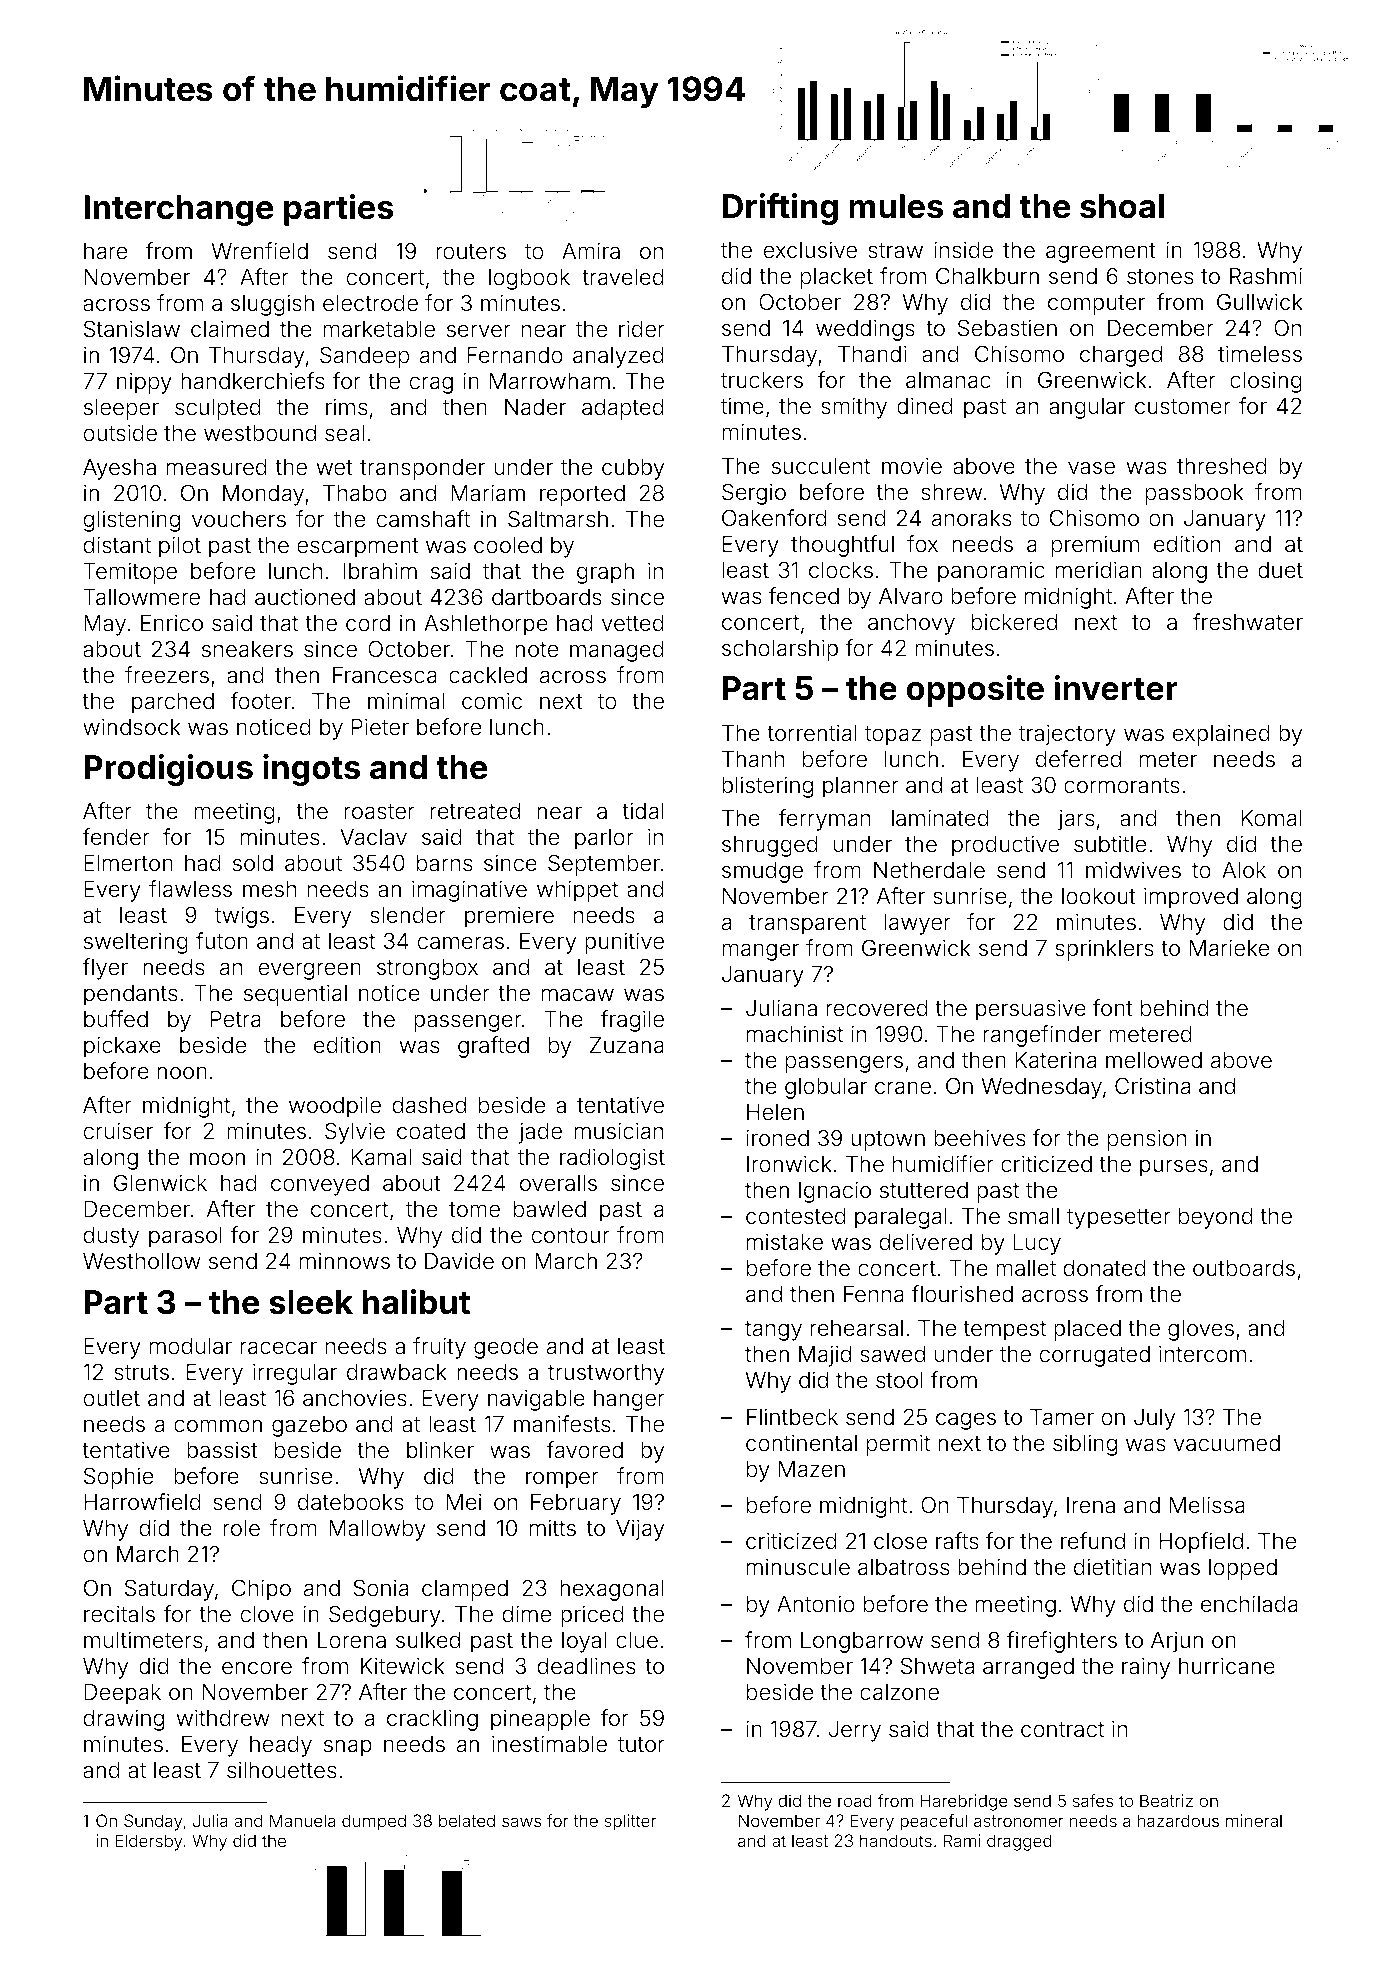  What do you see at coordinates (1062, 1417) in the screenshot?
I see `Tamer` at bounding box center [1062, 1417].
